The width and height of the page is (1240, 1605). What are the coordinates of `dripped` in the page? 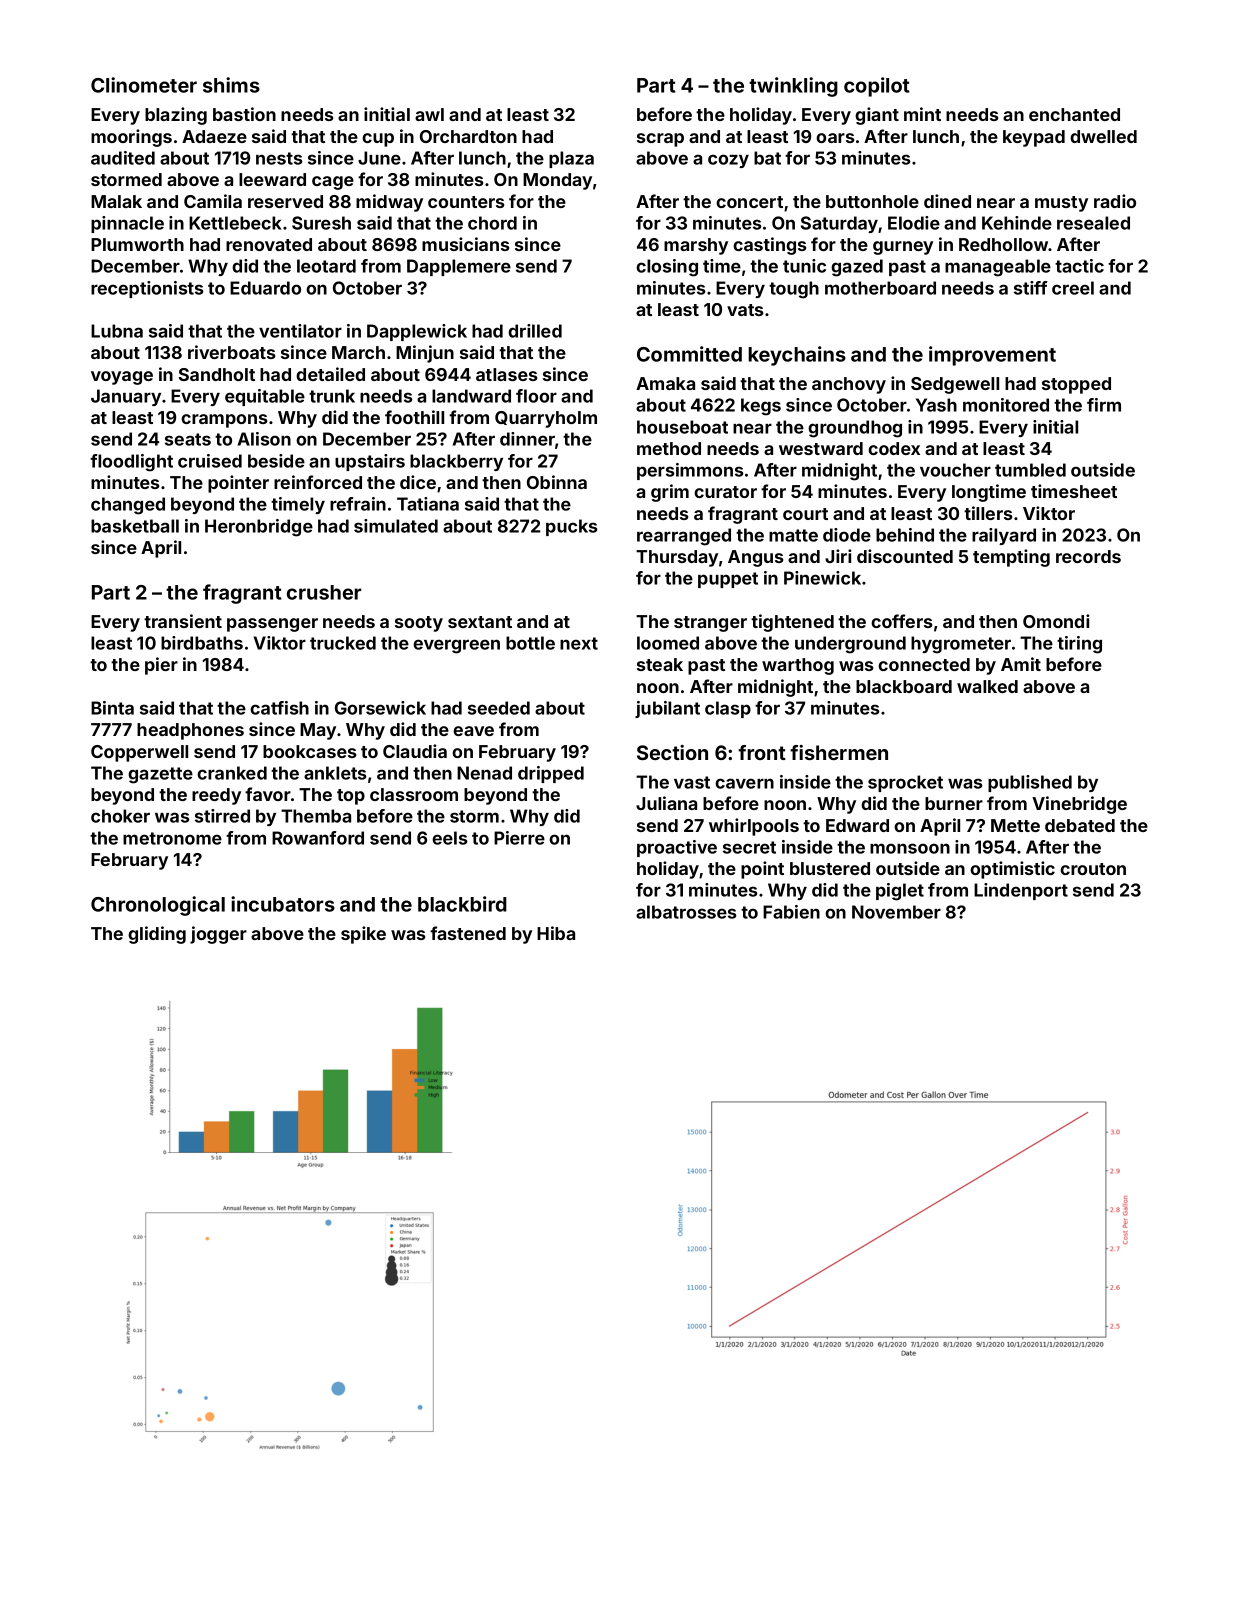 It's located at (551, 774).
